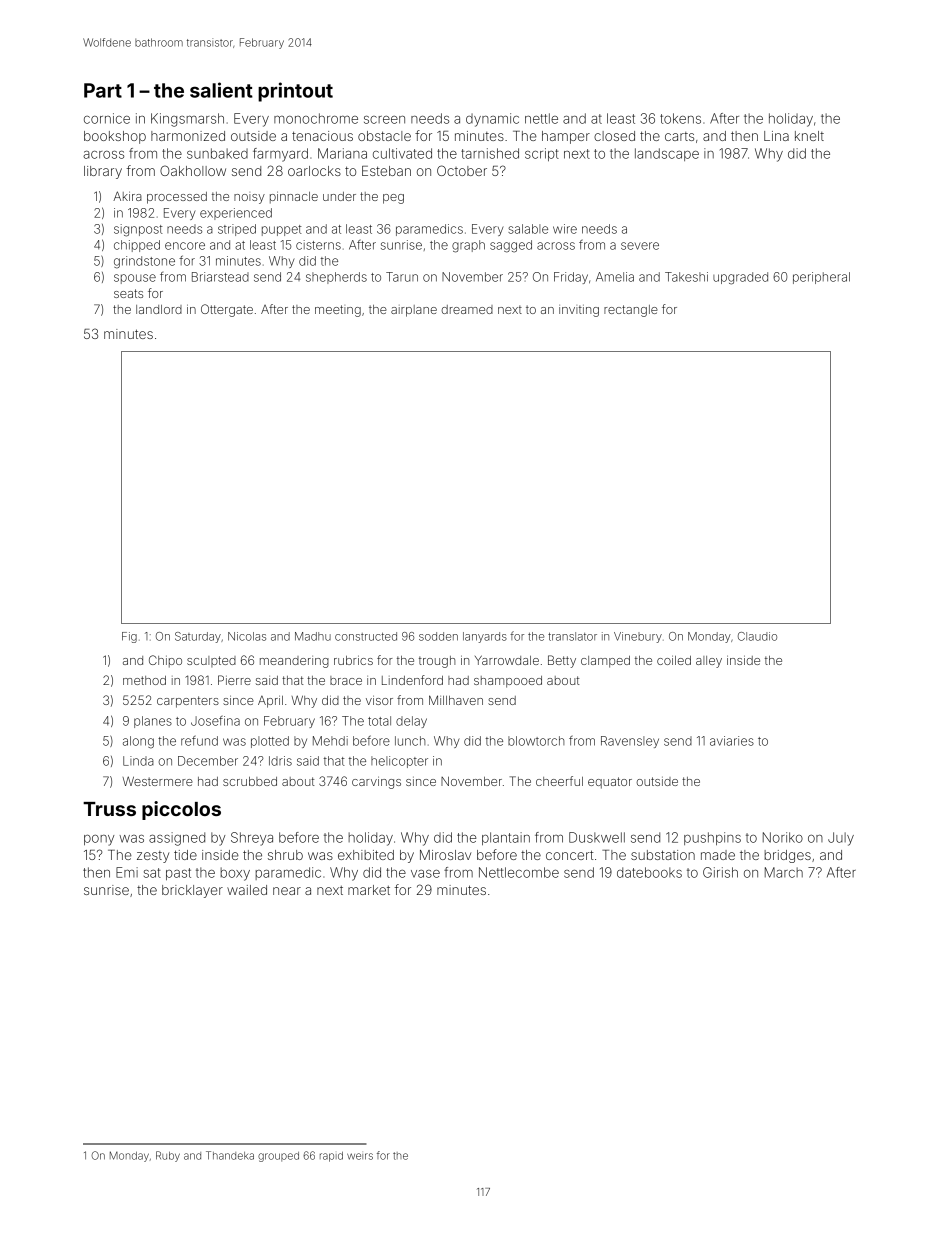  I want to click on under, so click(339, 196).
